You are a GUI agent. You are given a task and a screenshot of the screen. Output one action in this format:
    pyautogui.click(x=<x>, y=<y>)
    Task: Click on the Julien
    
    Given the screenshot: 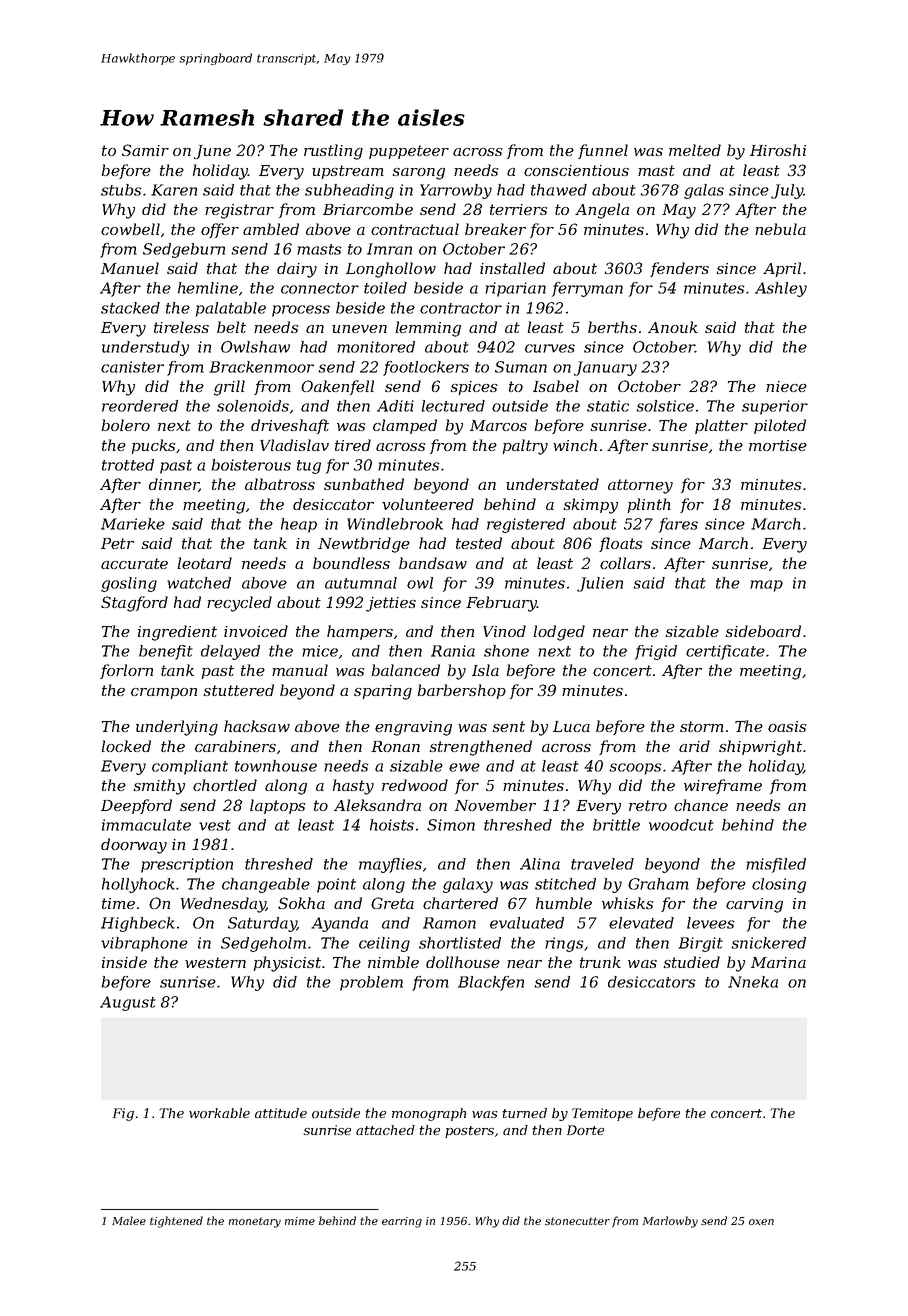 What is the action you would take?
    pyautogui.click(x=600, y=584)
